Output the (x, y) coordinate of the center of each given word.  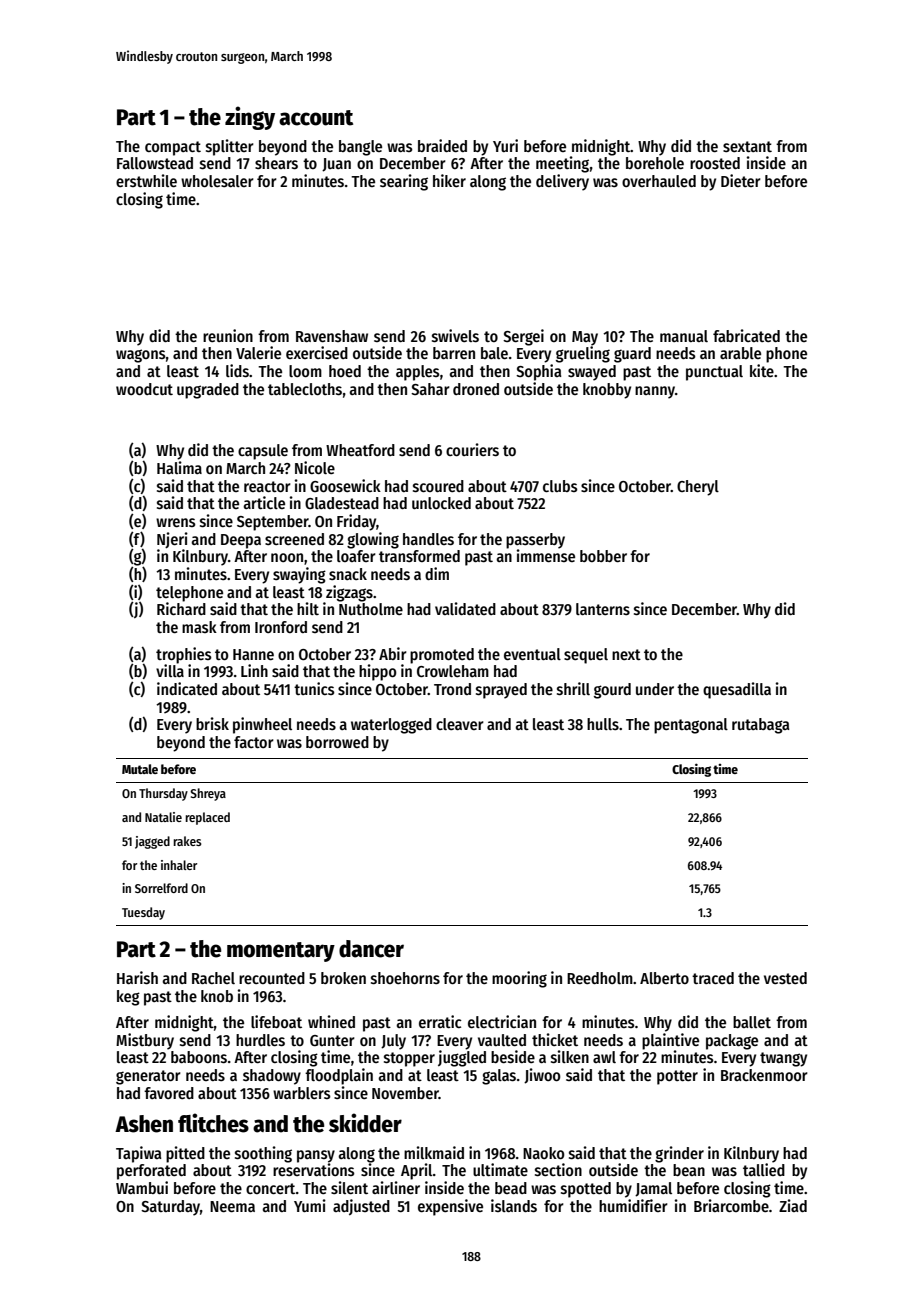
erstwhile (146, 180)
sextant (747, 146)
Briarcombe (731, 1205)
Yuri (505, 145)
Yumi (310, 1205)
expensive (450, 1207)
